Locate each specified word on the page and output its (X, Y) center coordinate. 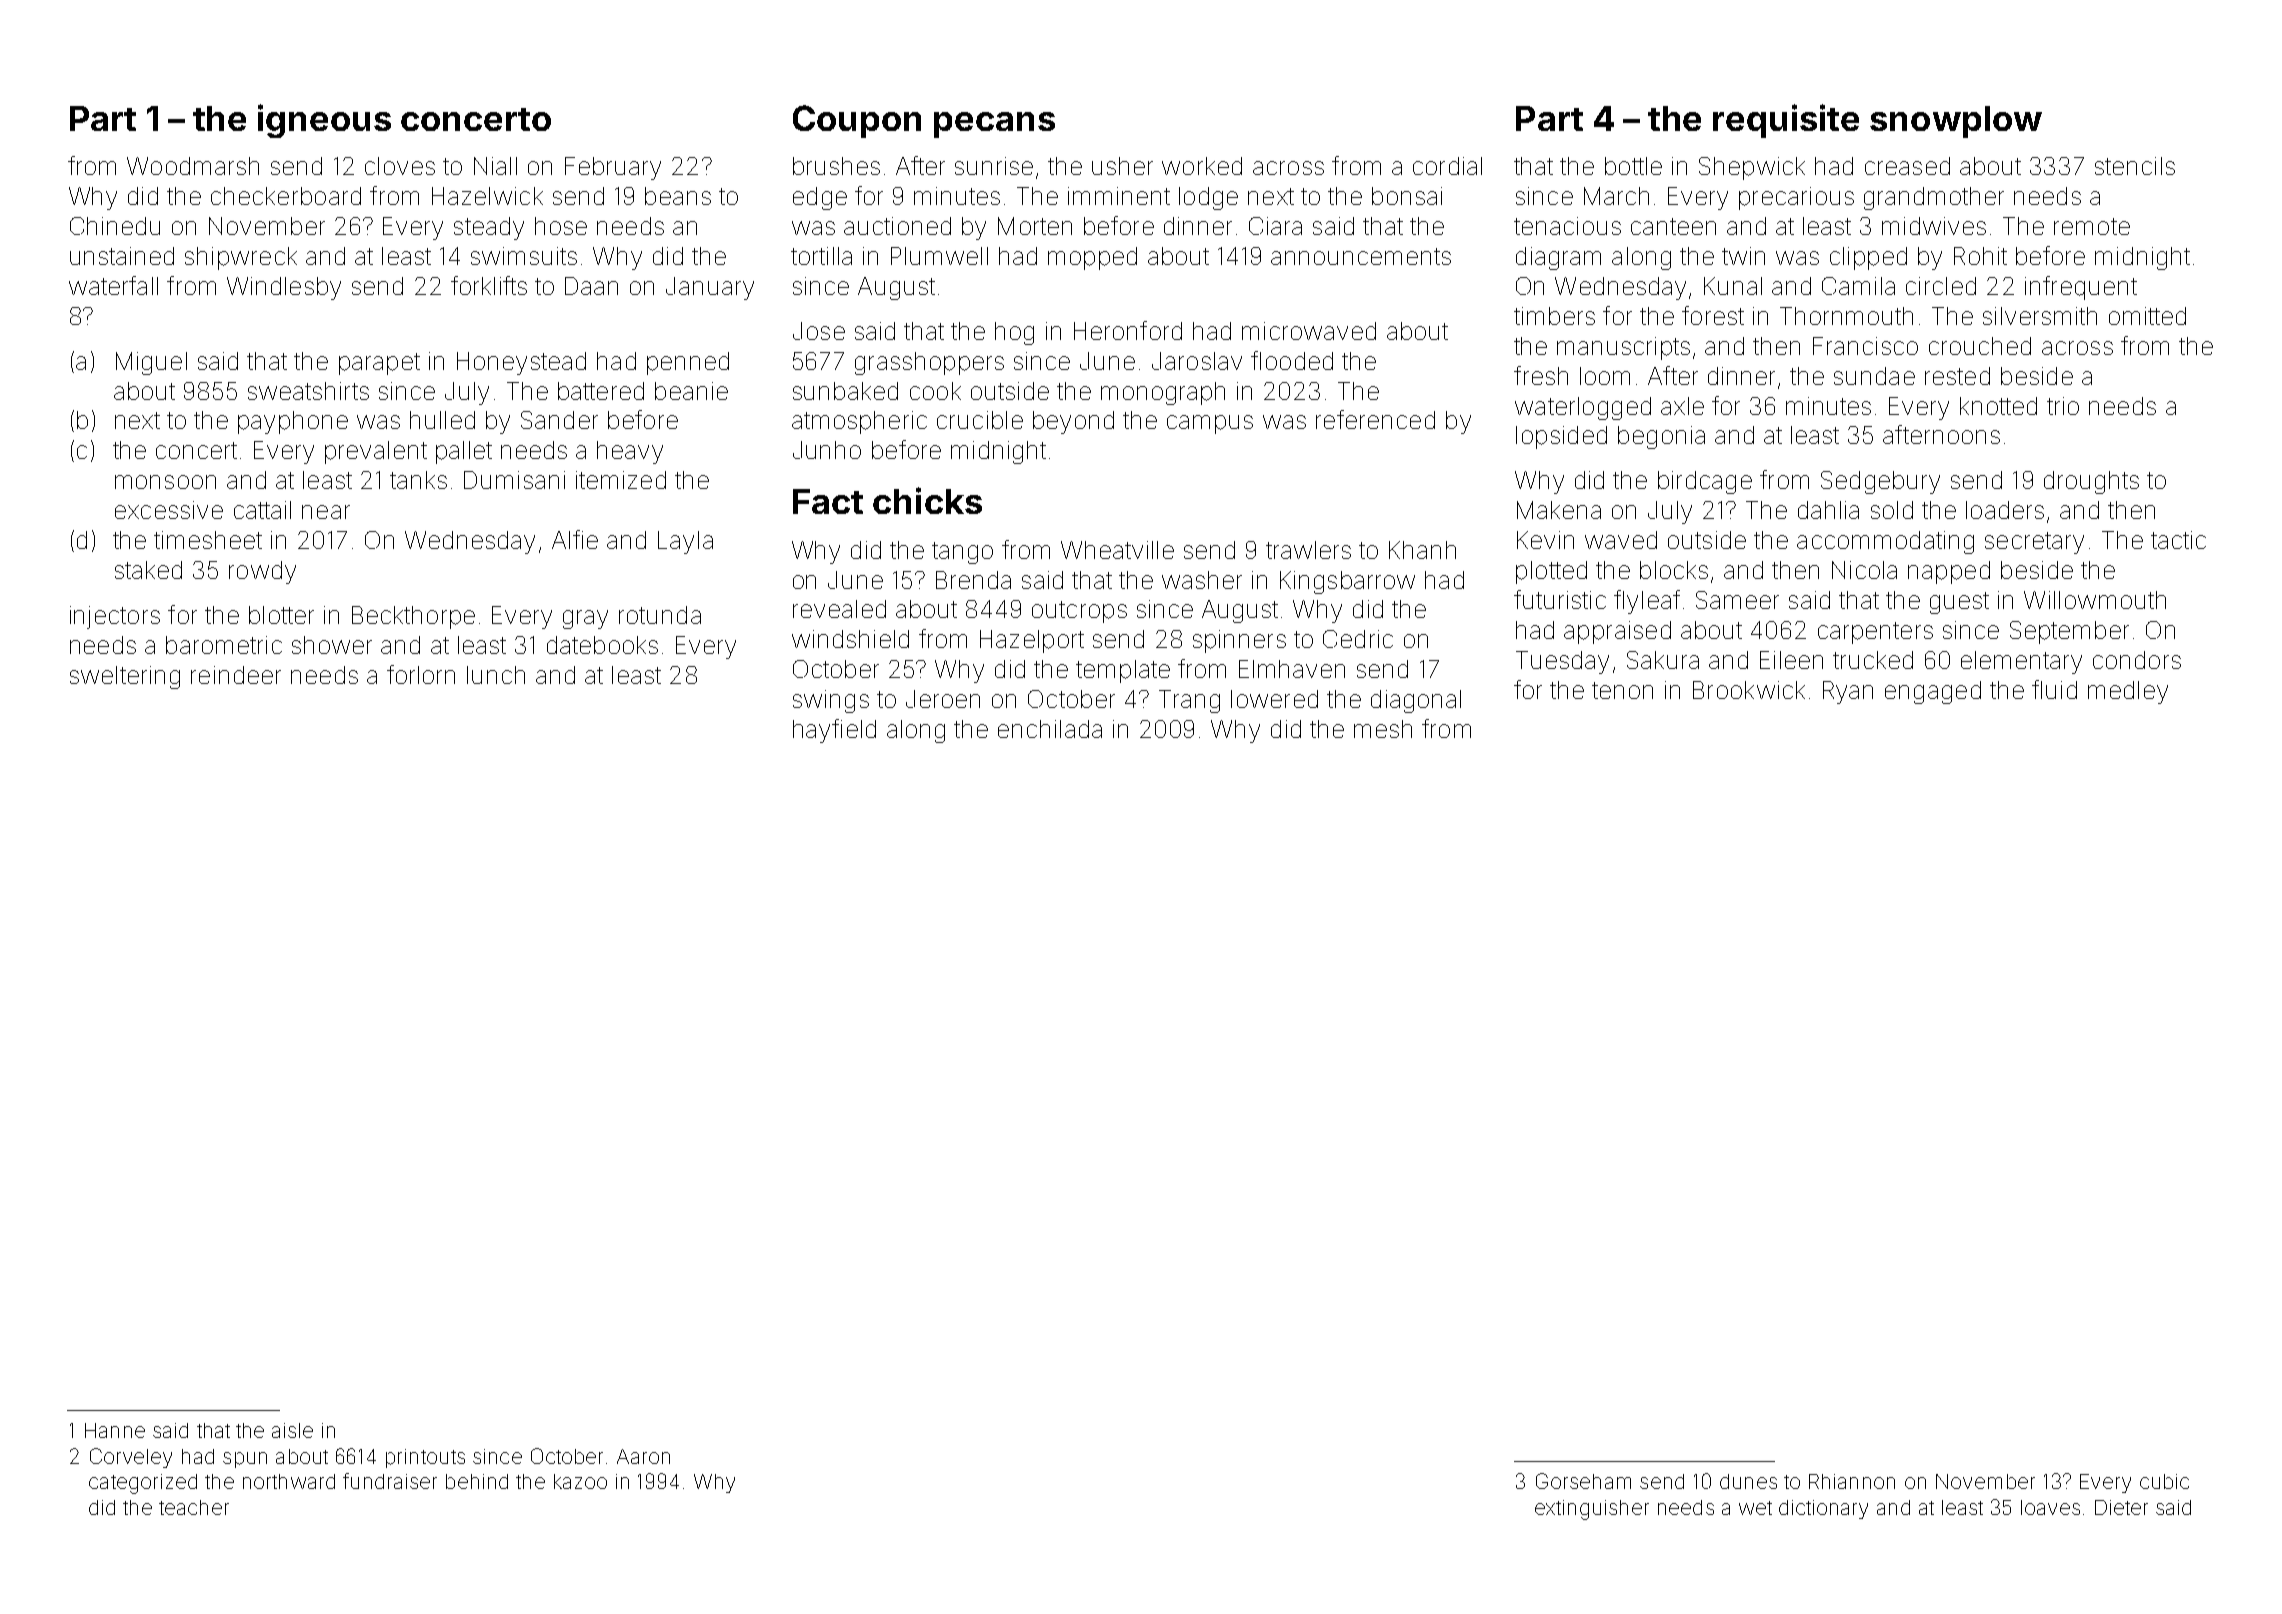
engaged (1933, 692)
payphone (293, 422)
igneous (324, 121)
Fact (828, 501)
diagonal (1416, 701)
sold (1892, 510)
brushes (836, 166)
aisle (292, 1430)
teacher (194, 1507)
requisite (1786, 121)
